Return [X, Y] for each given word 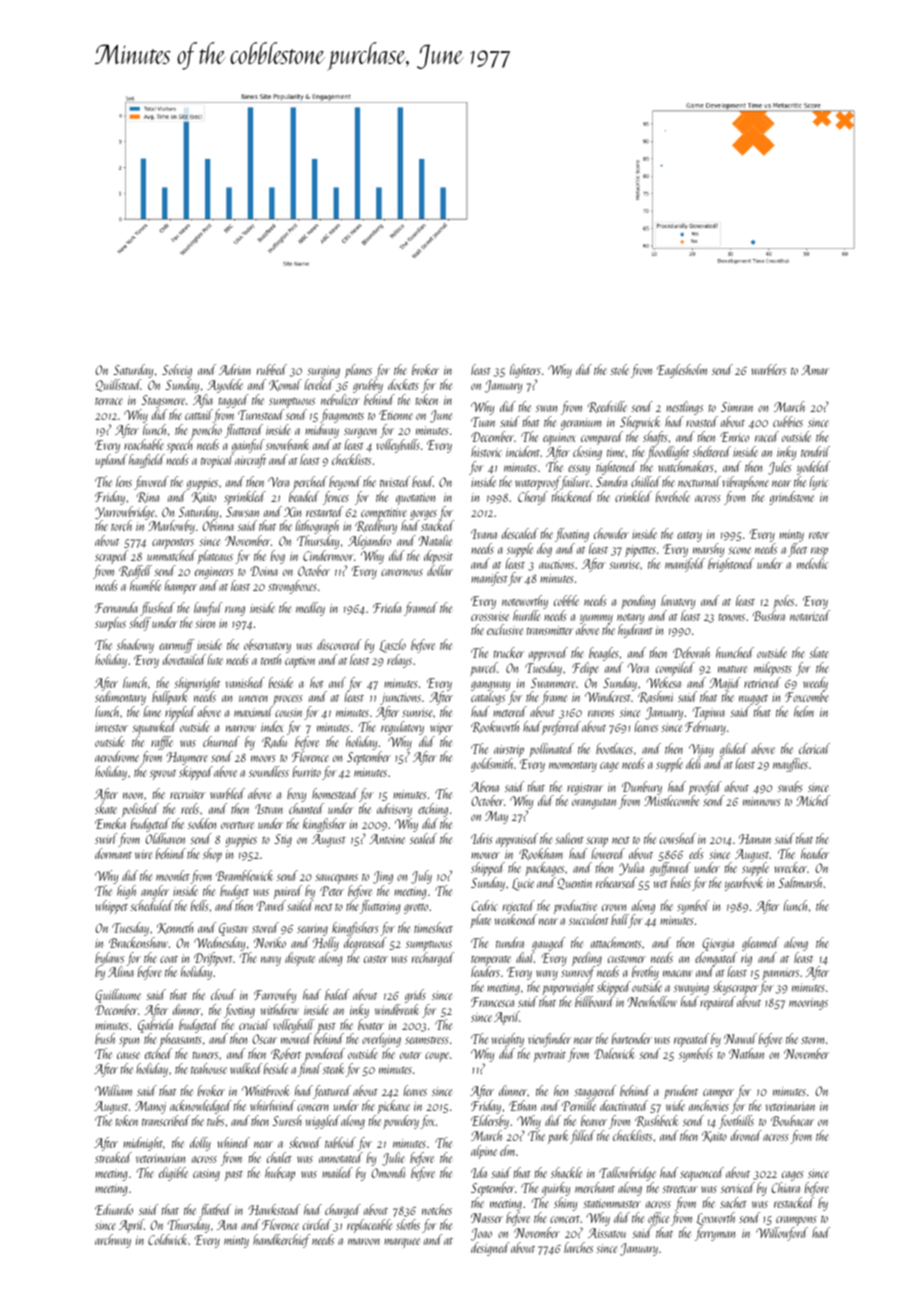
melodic [812, 563]
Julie [393, 1159]
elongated [716, 959]
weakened [516, 919]
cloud [223, 994]
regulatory [402, 728]
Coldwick [168, 1239]
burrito [307, 771]
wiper [441, 729]
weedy [815, 684]
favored [151, 483]
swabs [790, 786]
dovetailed [184, 659]
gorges [423, 515]
